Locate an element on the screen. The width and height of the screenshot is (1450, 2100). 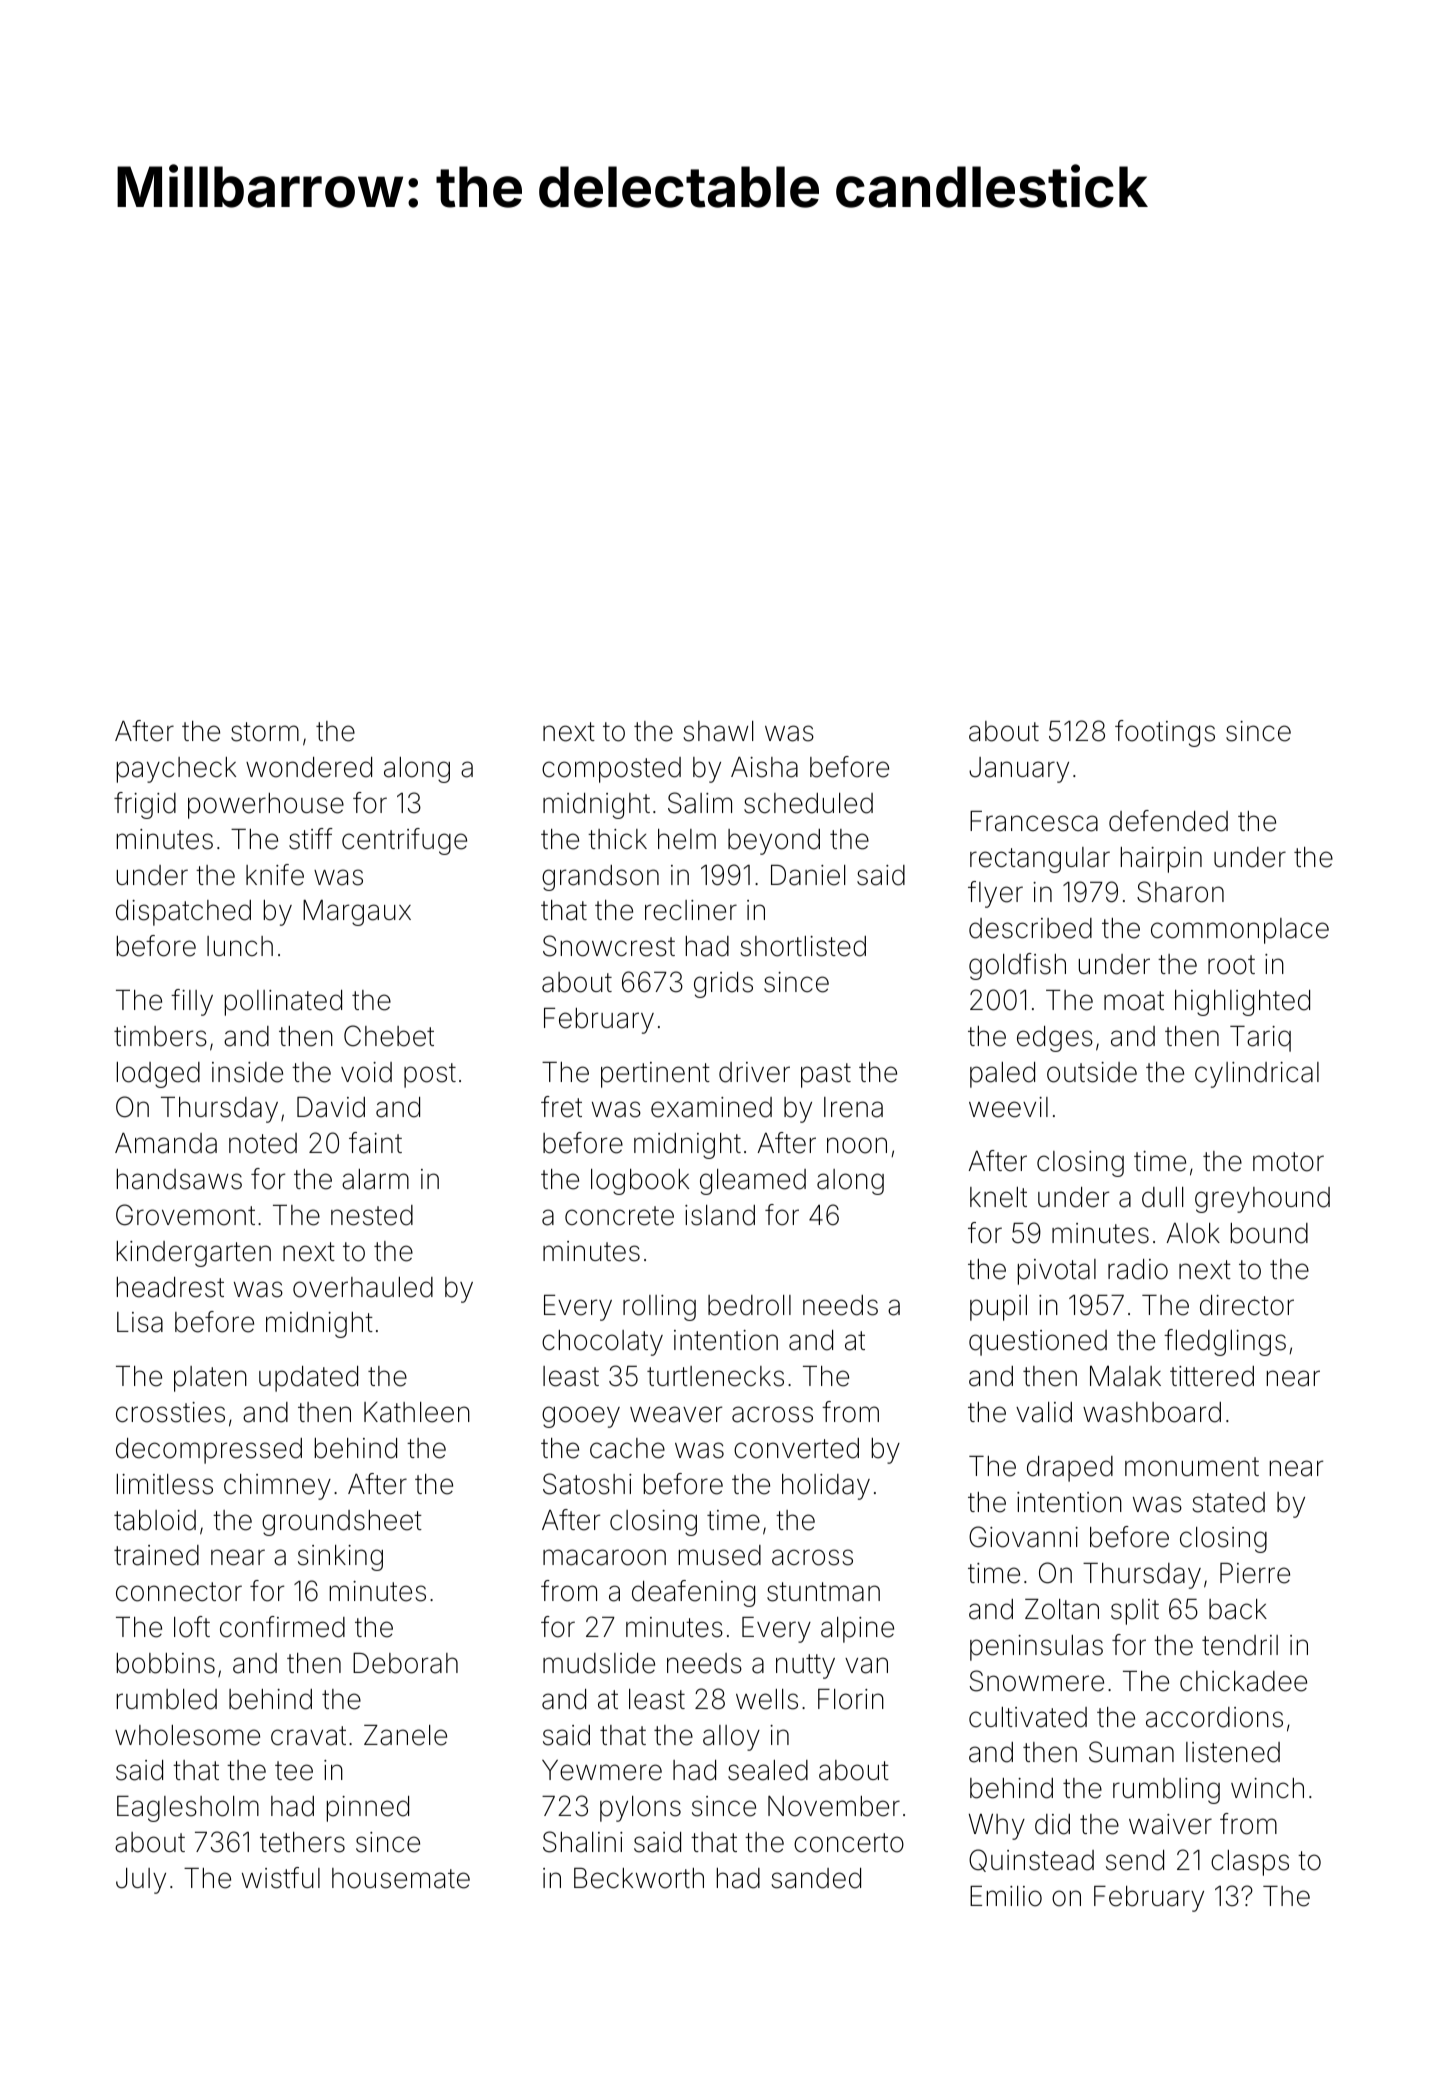
recliner is located at coordinates (691, 910).
